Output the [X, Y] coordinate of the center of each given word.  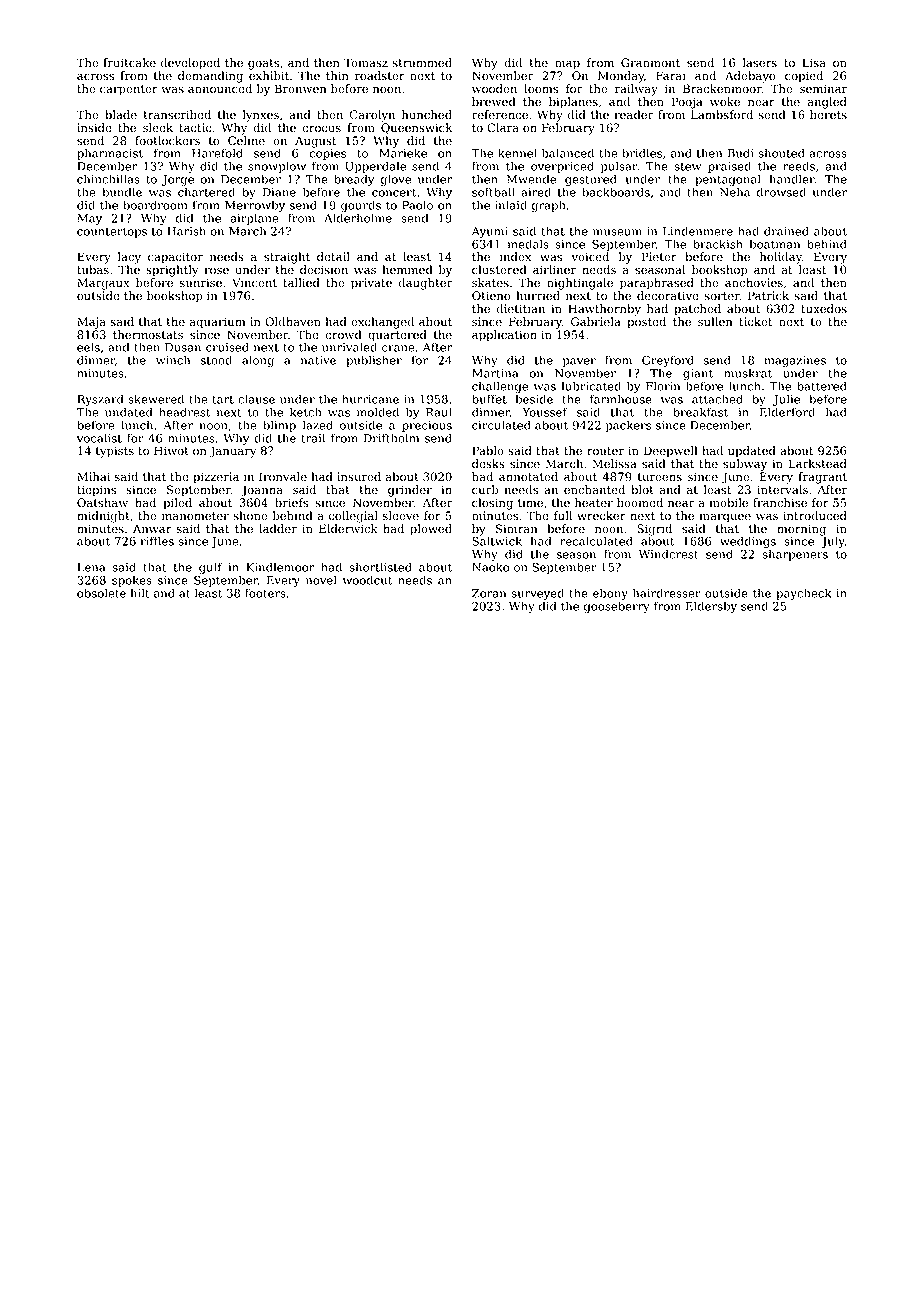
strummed [422, 62]
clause [256, 399]
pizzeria [216, 478]
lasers [760, 63]
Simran [516, 529]
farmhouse [621, 399]
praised [729, 167]
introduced [815, 516]
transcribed [177, 114]
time [530, 502]
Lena [91, 567]
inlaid [511, 205]
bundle [122, 192]
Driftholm [391, 438]
